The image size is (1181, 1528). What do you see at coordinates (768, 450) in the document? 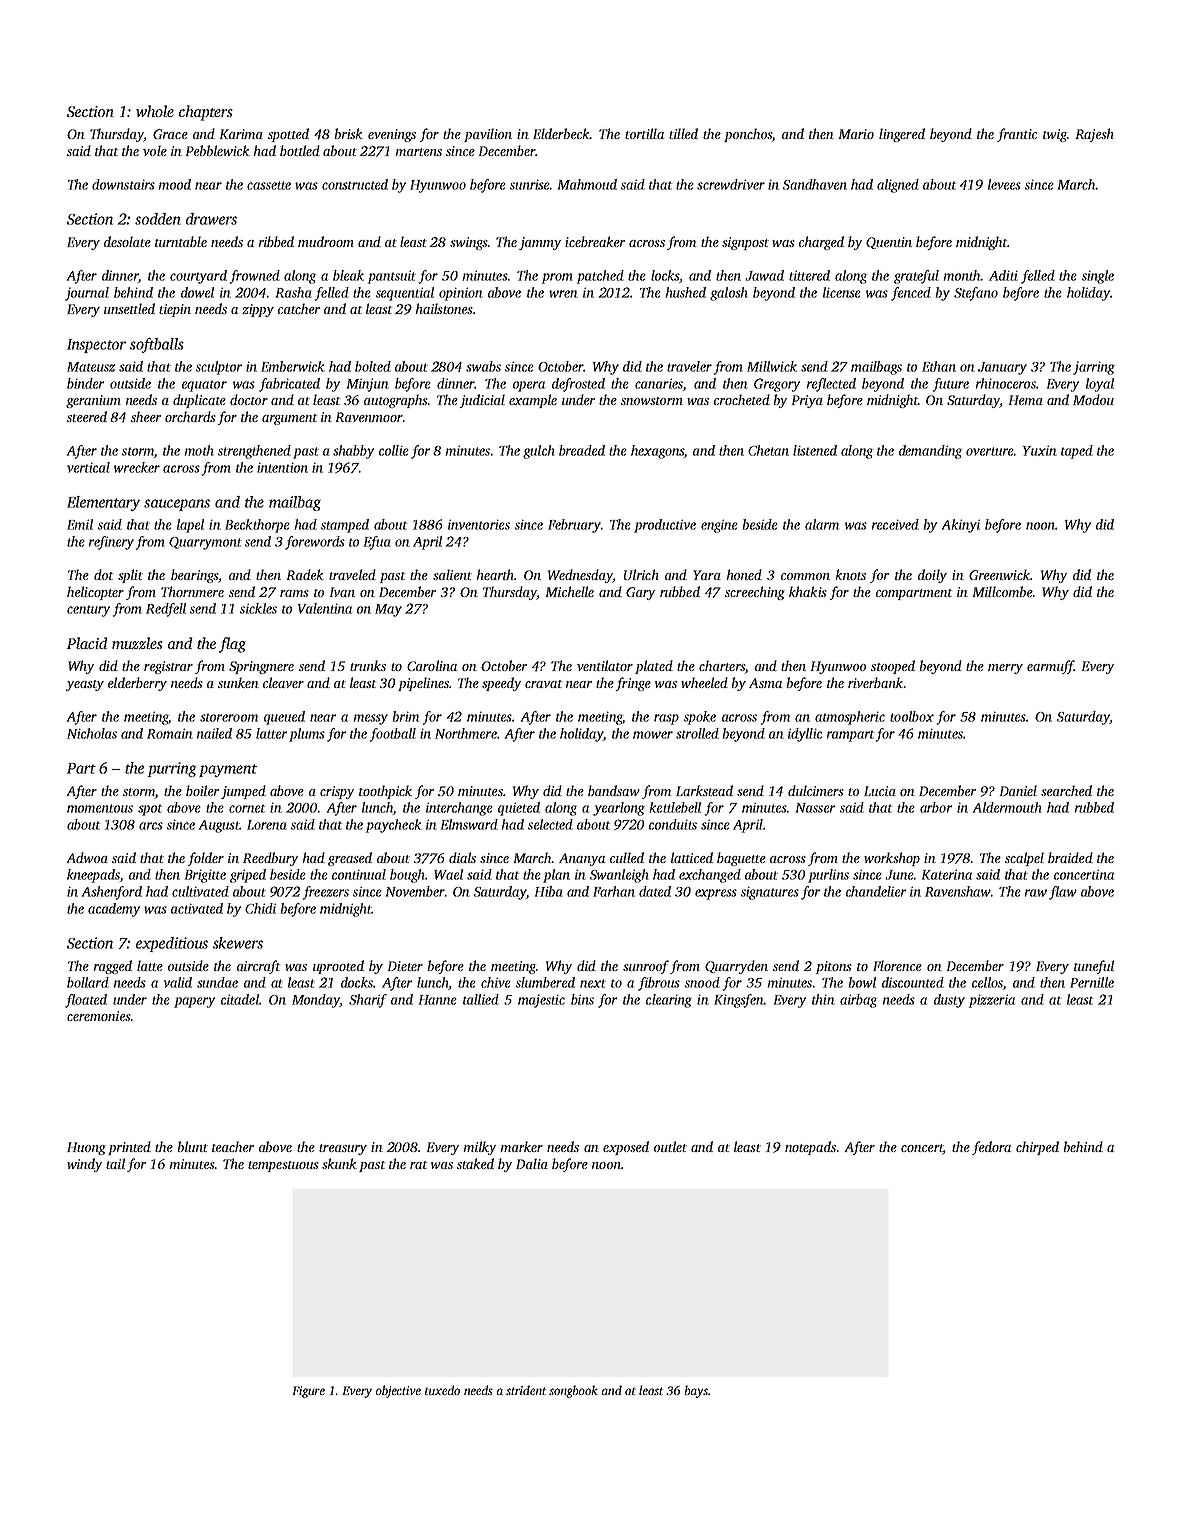
I see `Chetan` at bounding box center [768, 450].
